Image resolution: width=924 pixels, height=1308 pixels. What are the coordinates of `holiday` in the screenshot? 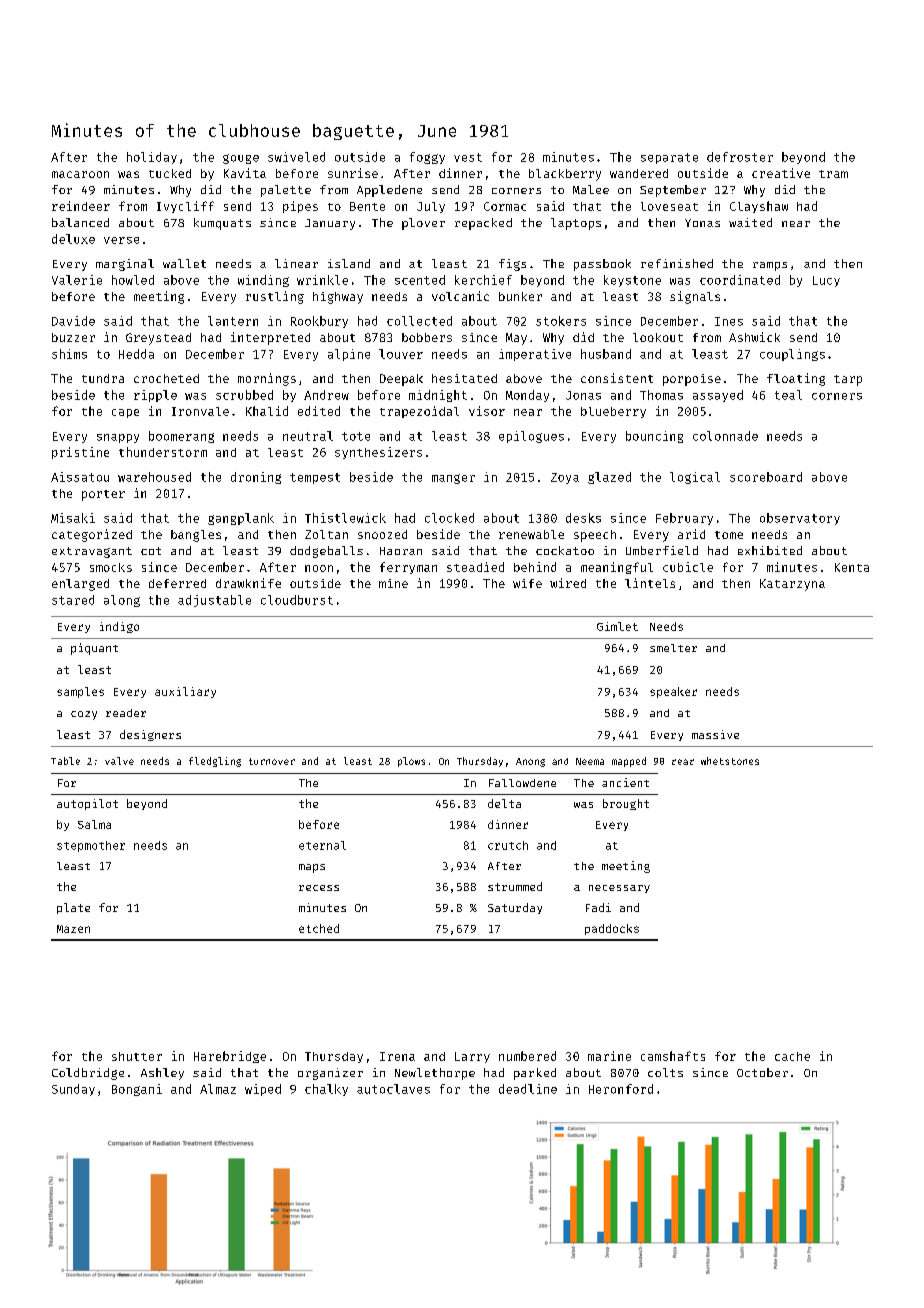 It's located at (152, 158).
